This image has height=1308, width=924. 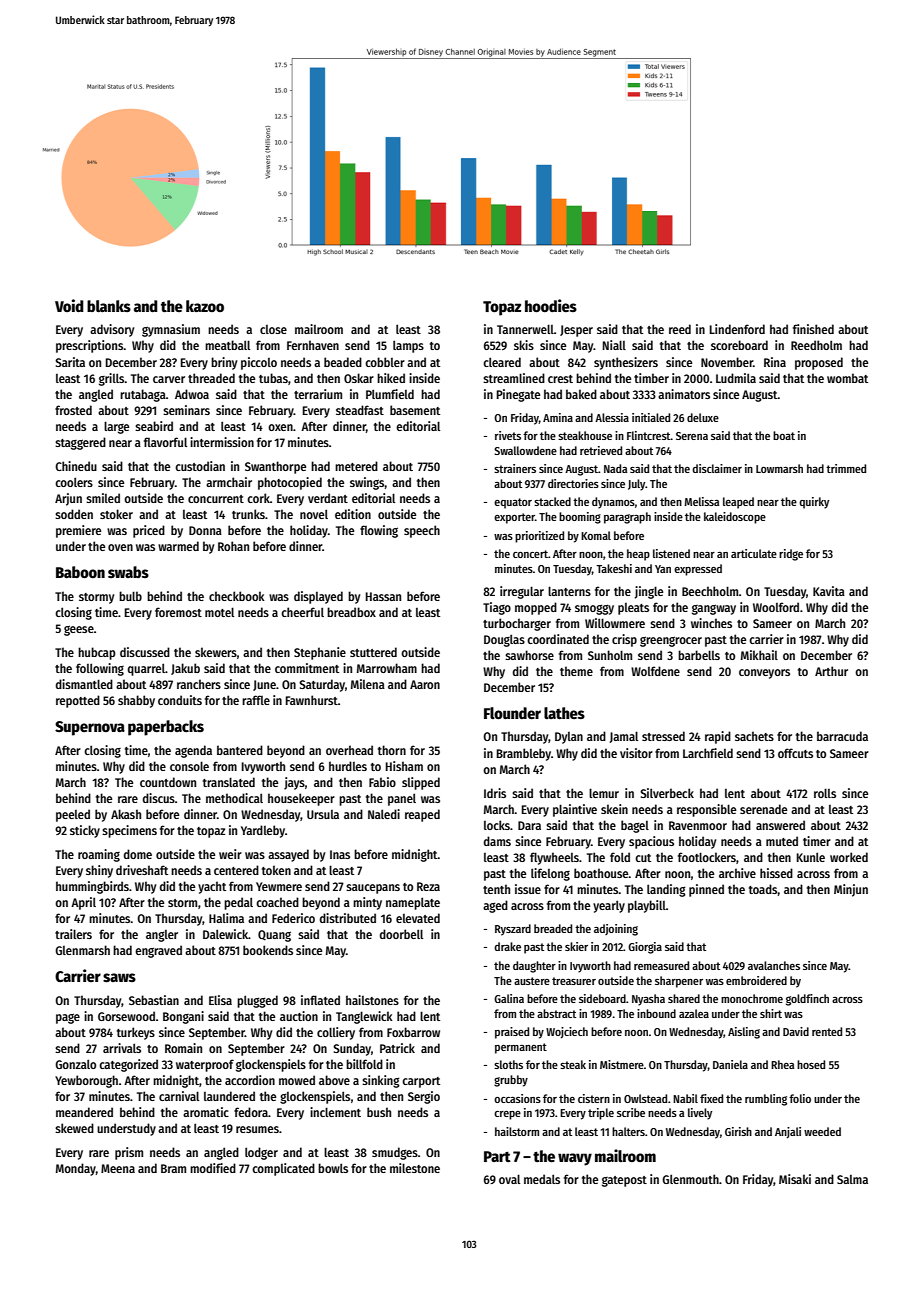 What do you see at coordinates (392, 750) in the image?
I see `thorn` at bounding box center [392, 750].
